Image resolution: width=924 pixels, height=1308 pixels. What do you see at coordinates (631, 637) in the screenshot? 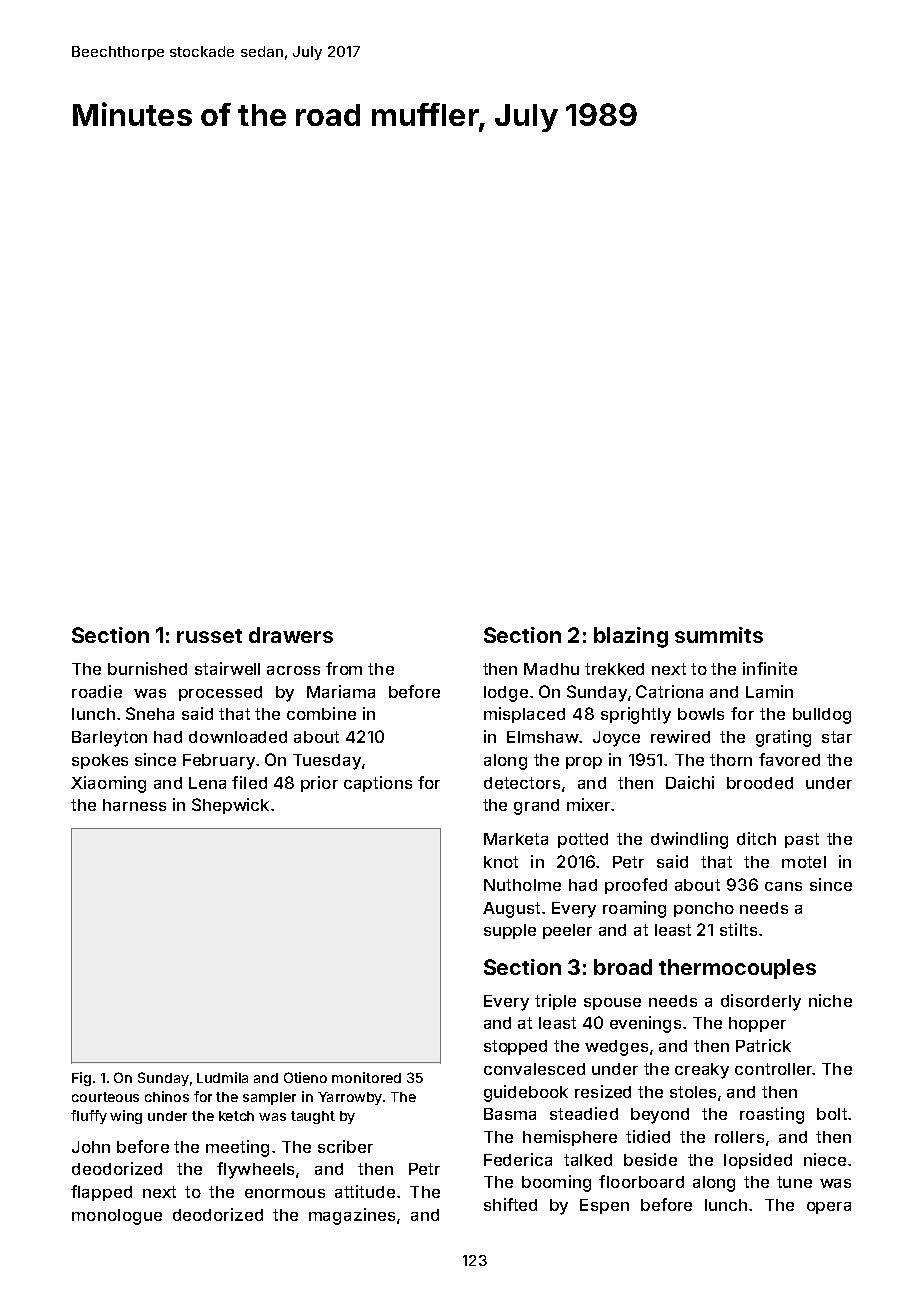
I see `blazing` at bounding box center [631, 637].
